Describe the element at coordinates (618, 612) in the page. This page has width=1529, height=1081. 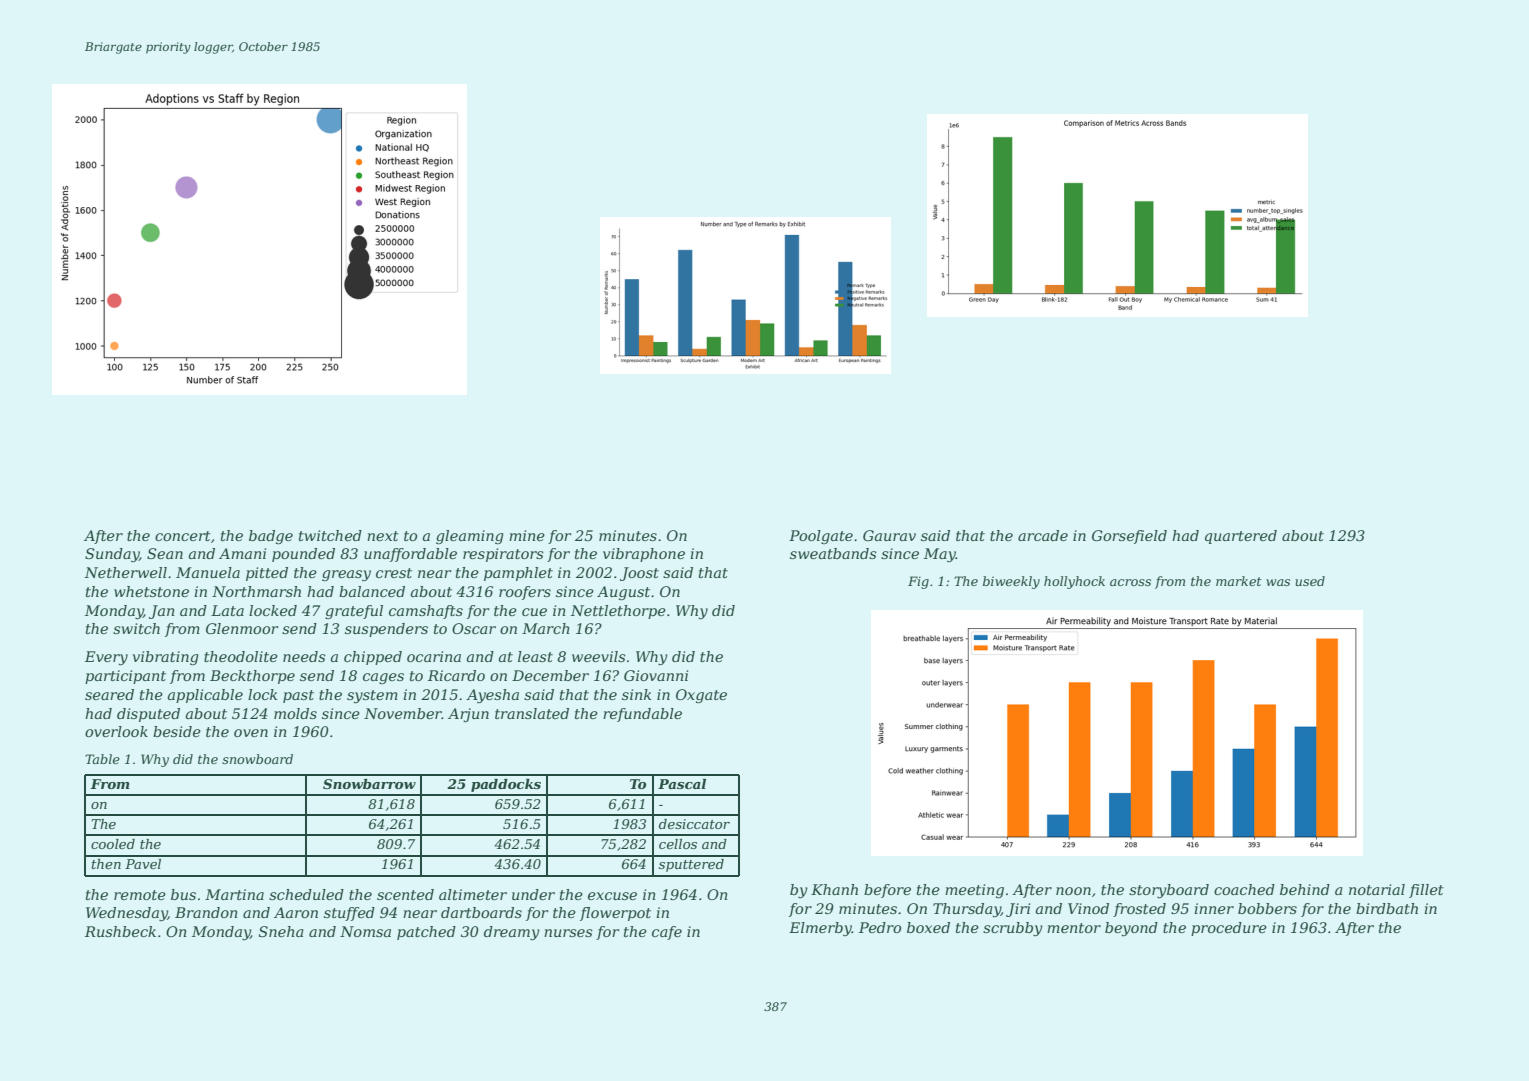
I see `Nettlethorpe` at that location.
